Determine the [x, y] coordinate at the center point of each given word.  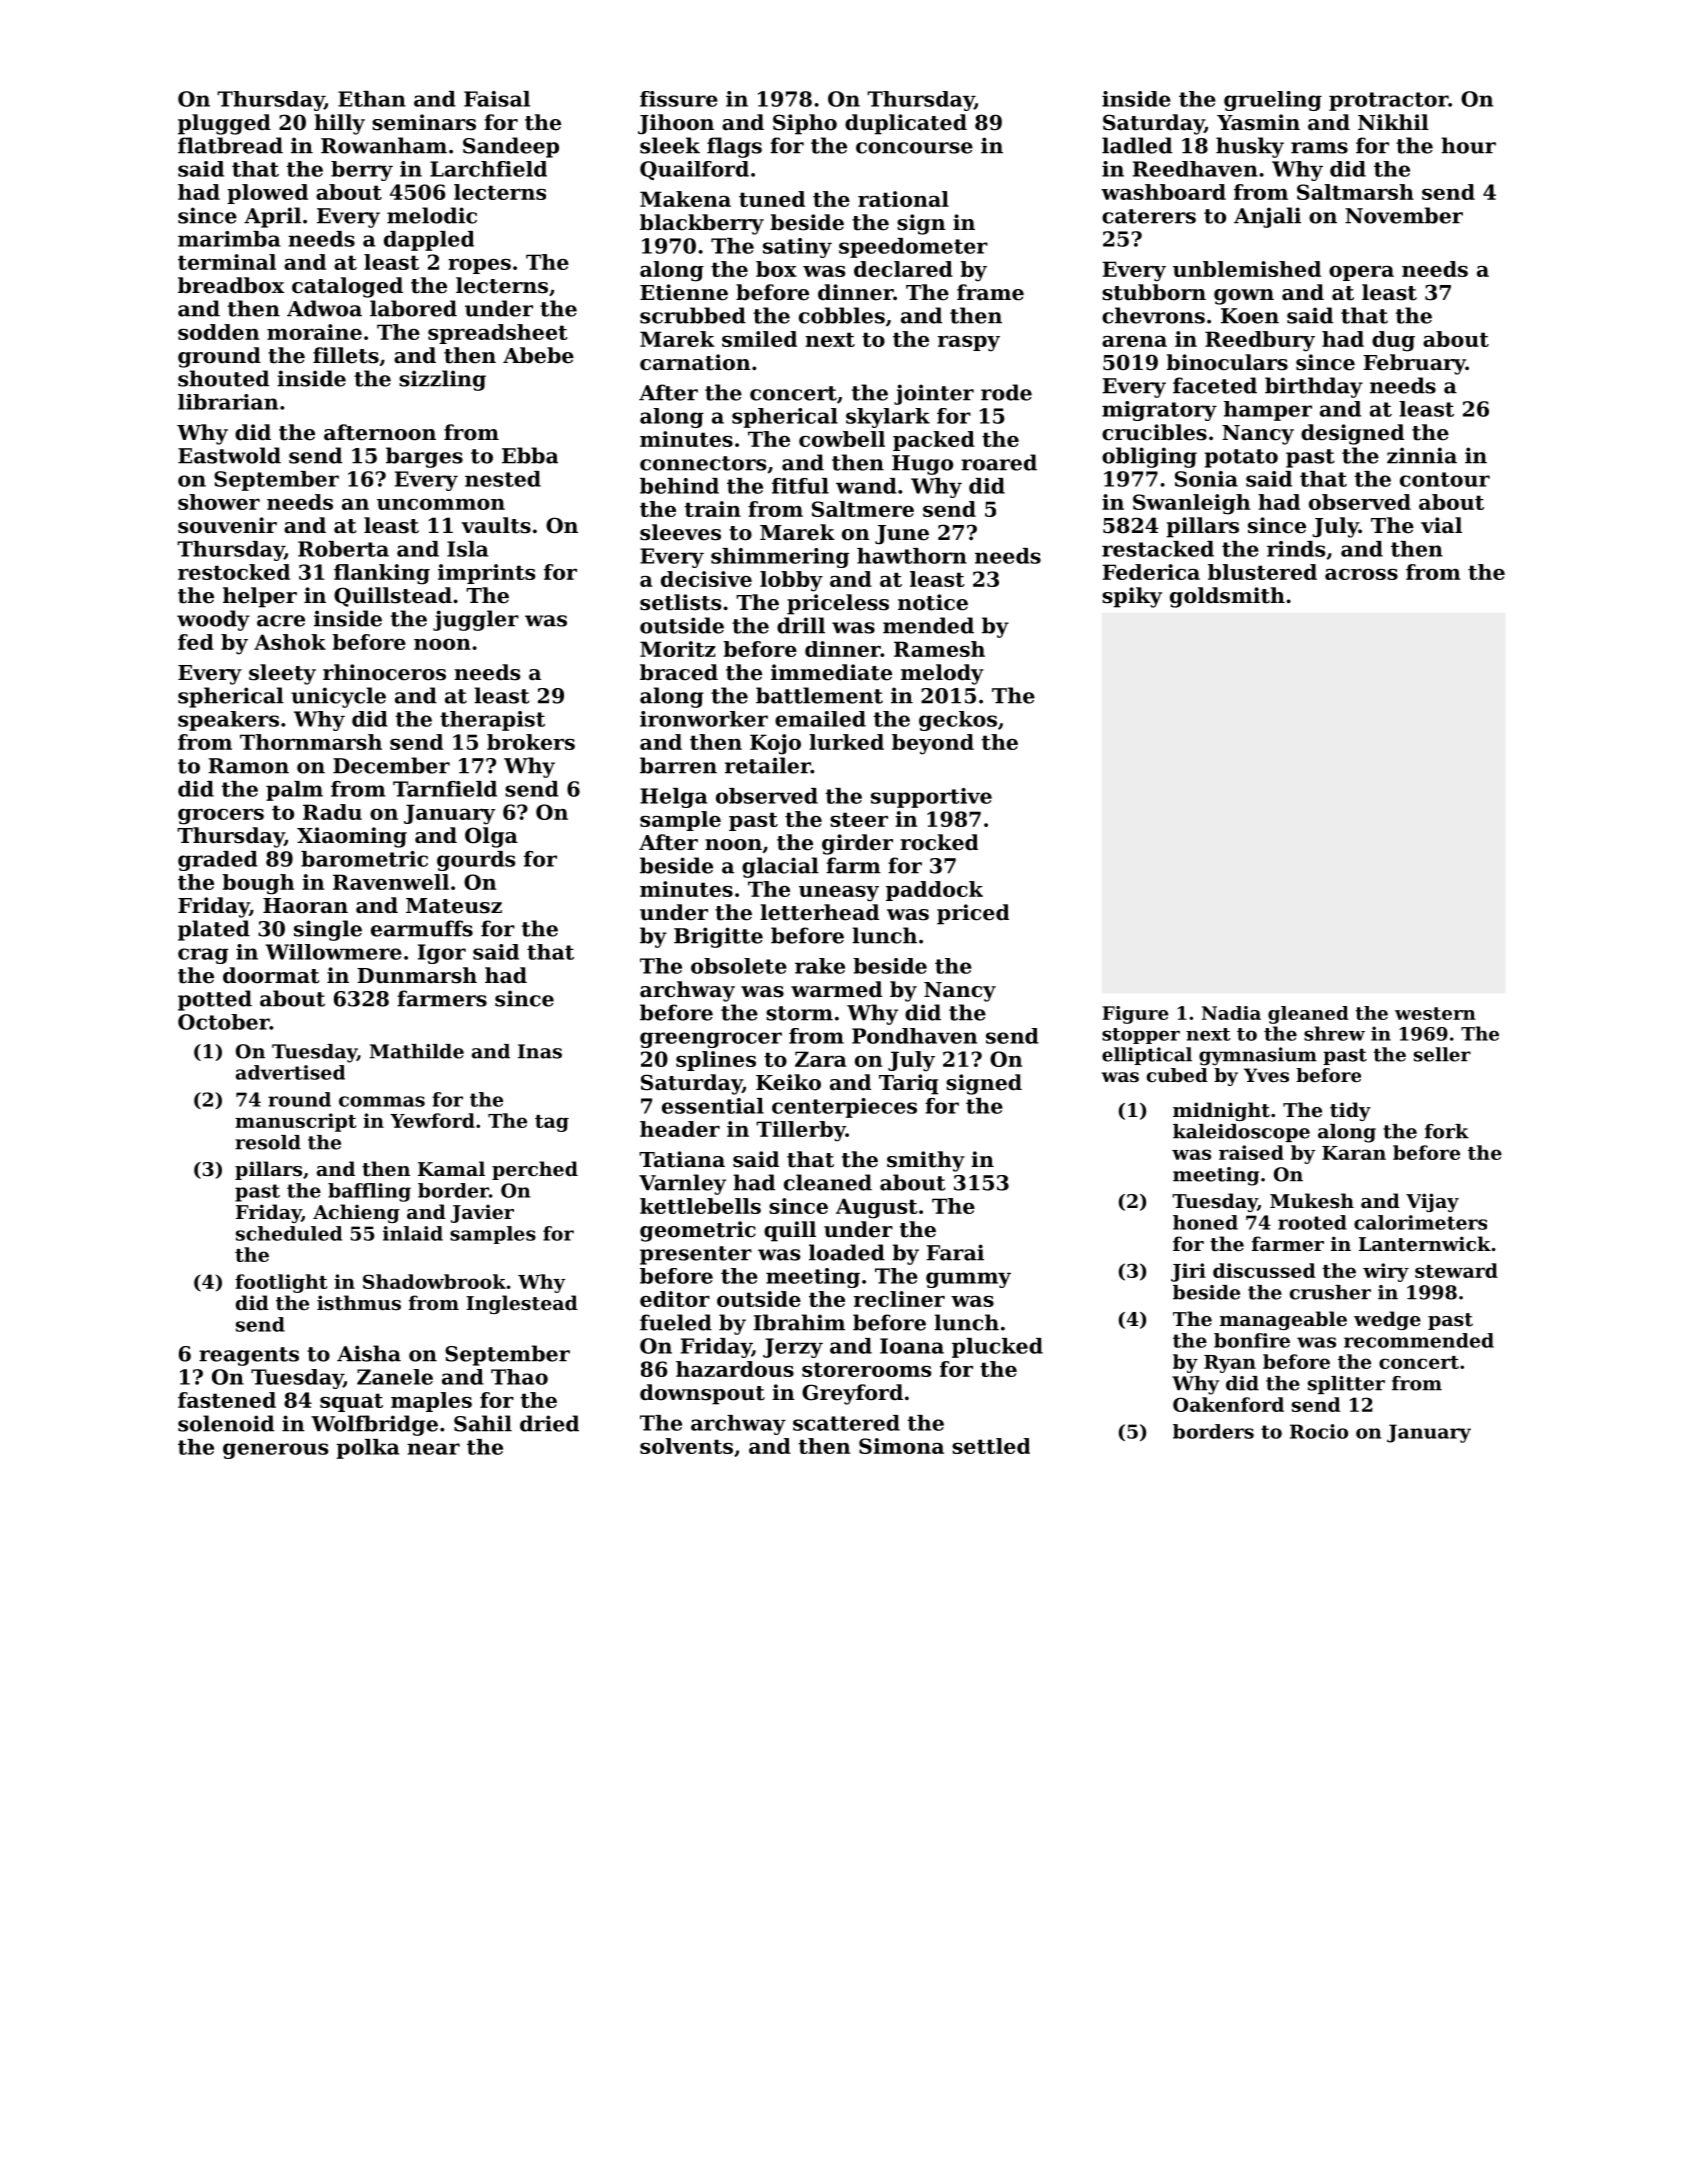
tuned [772, 199]
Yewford [432, 1120]
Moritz [678, 649]
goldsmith [1227, 597]
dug [1393, 341]
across [1361, 574]
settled [991, 1446]
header [680, 1129]
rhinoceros [384, 672]
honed [1205, 1222]
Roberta [343, 549]
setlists [680, 602]
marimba [229, 239]
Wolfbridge [374, 1425]
